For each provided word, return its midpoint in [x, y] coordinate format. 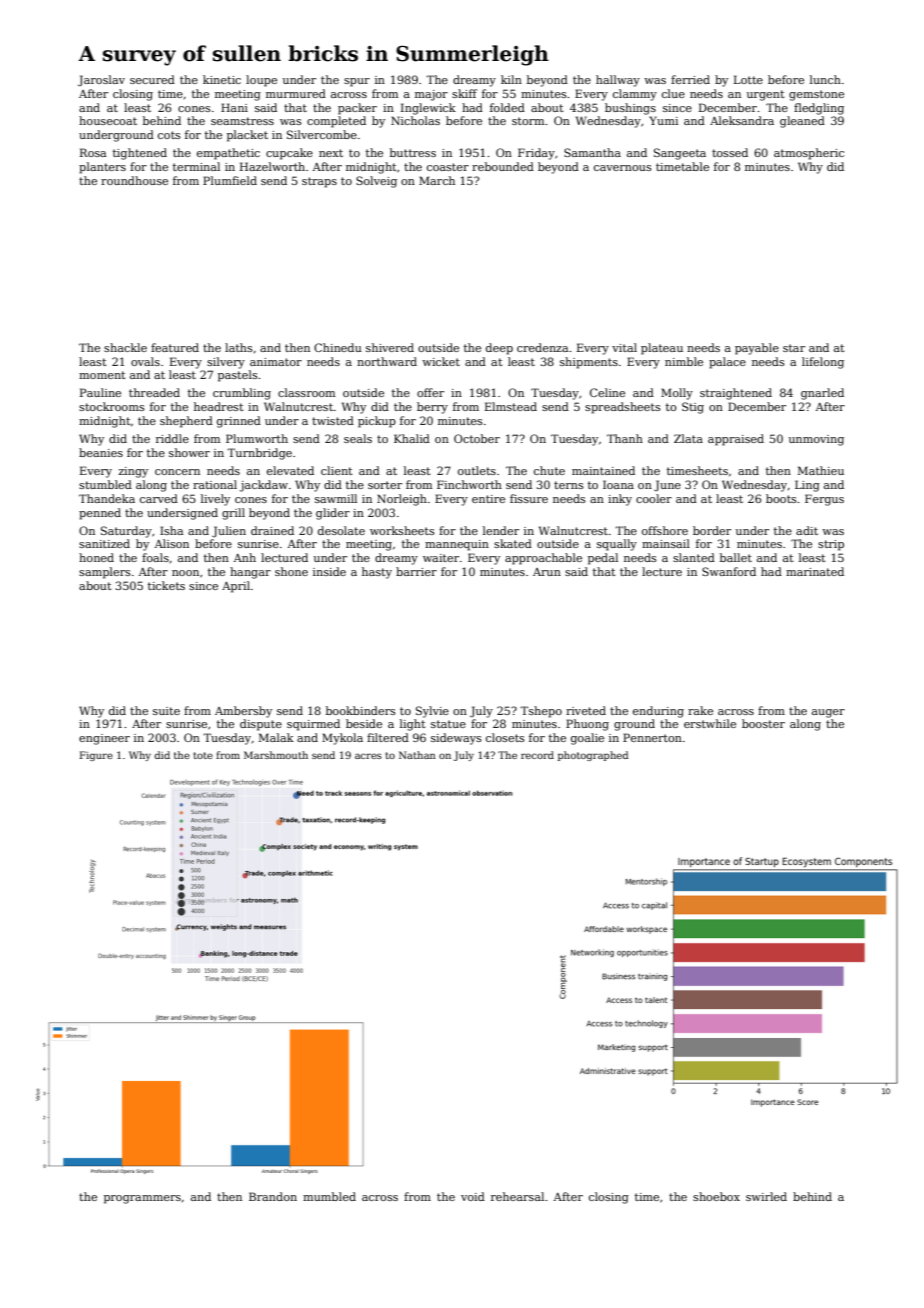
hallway [618, 81]
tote [203, 755]
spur [357, 82]
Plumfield [230, 180]
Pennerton [652, 737]
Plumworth [257, 438]
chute [549, 470]
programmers [142, 1199]
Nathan [417, 755]
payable [757, 349]
